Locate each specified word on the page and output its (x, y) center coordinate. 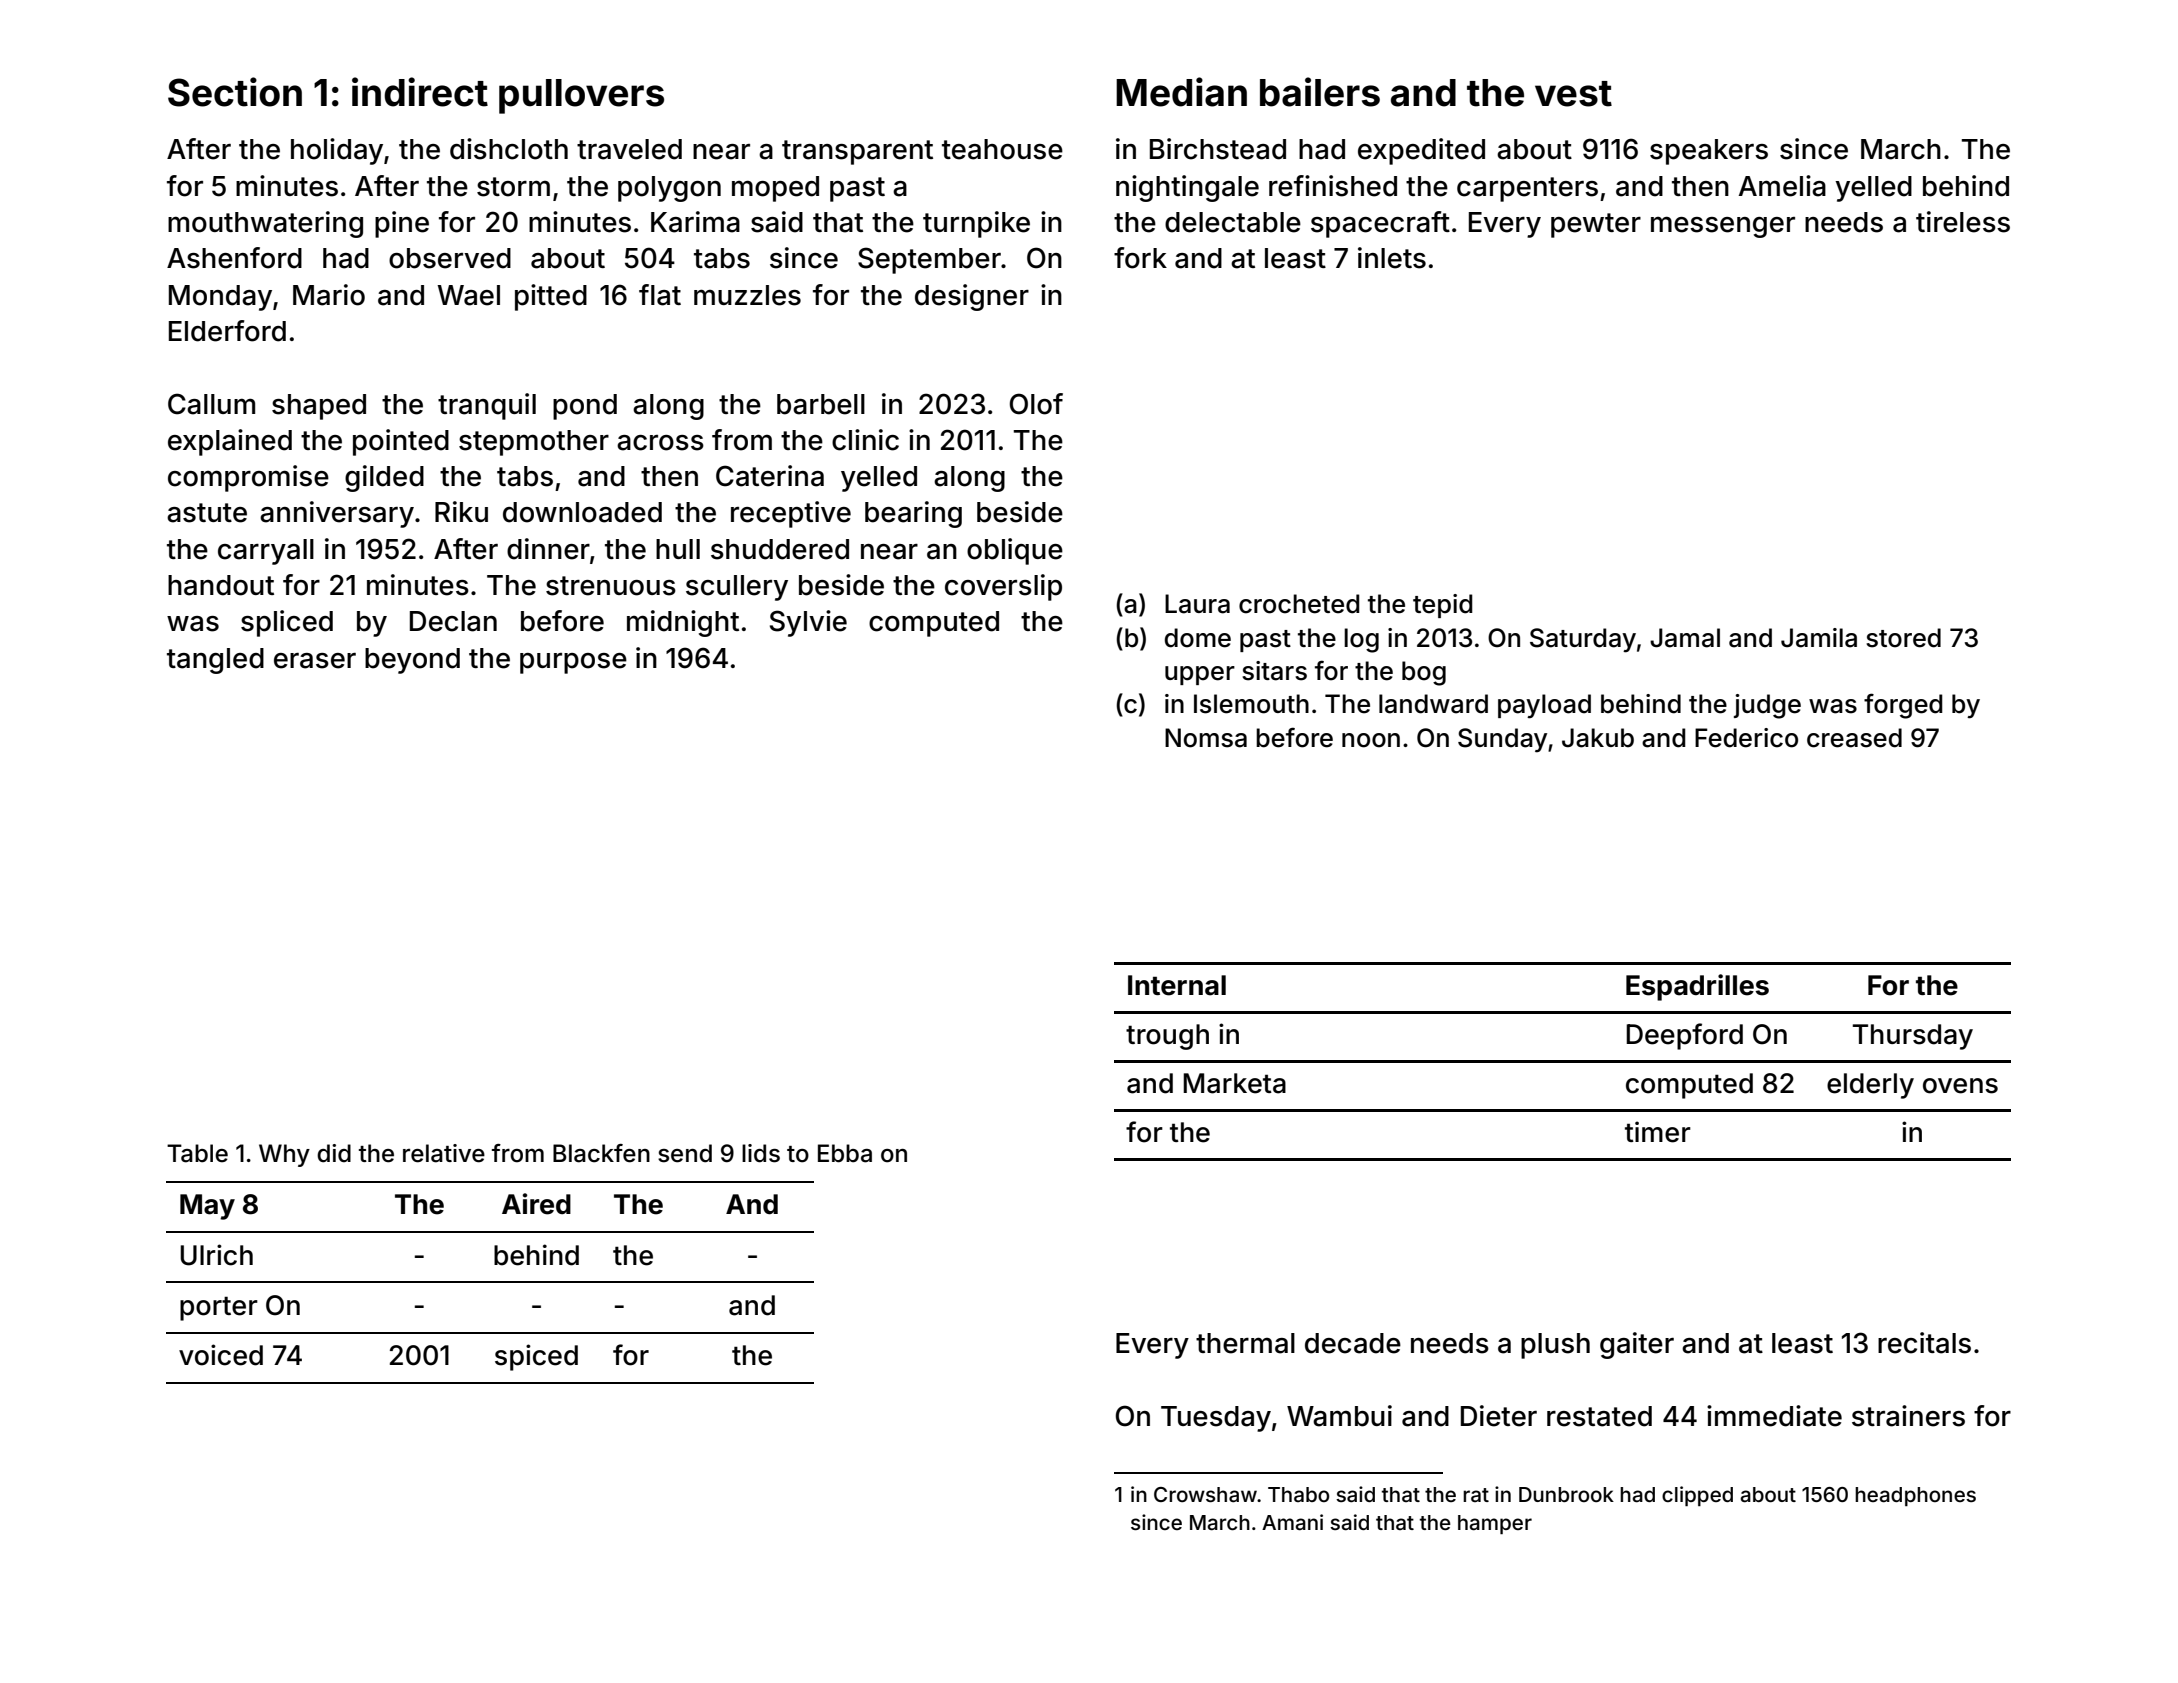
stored (1903, 638)
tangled (215, 661)
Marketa (1234, 1083)
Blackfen (601, 1153)
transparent (857, 152)
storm (513, 187)
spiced (536, 1357)
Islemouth (1251, 704)
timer (1658, 1132)
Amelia (1782, 186)
